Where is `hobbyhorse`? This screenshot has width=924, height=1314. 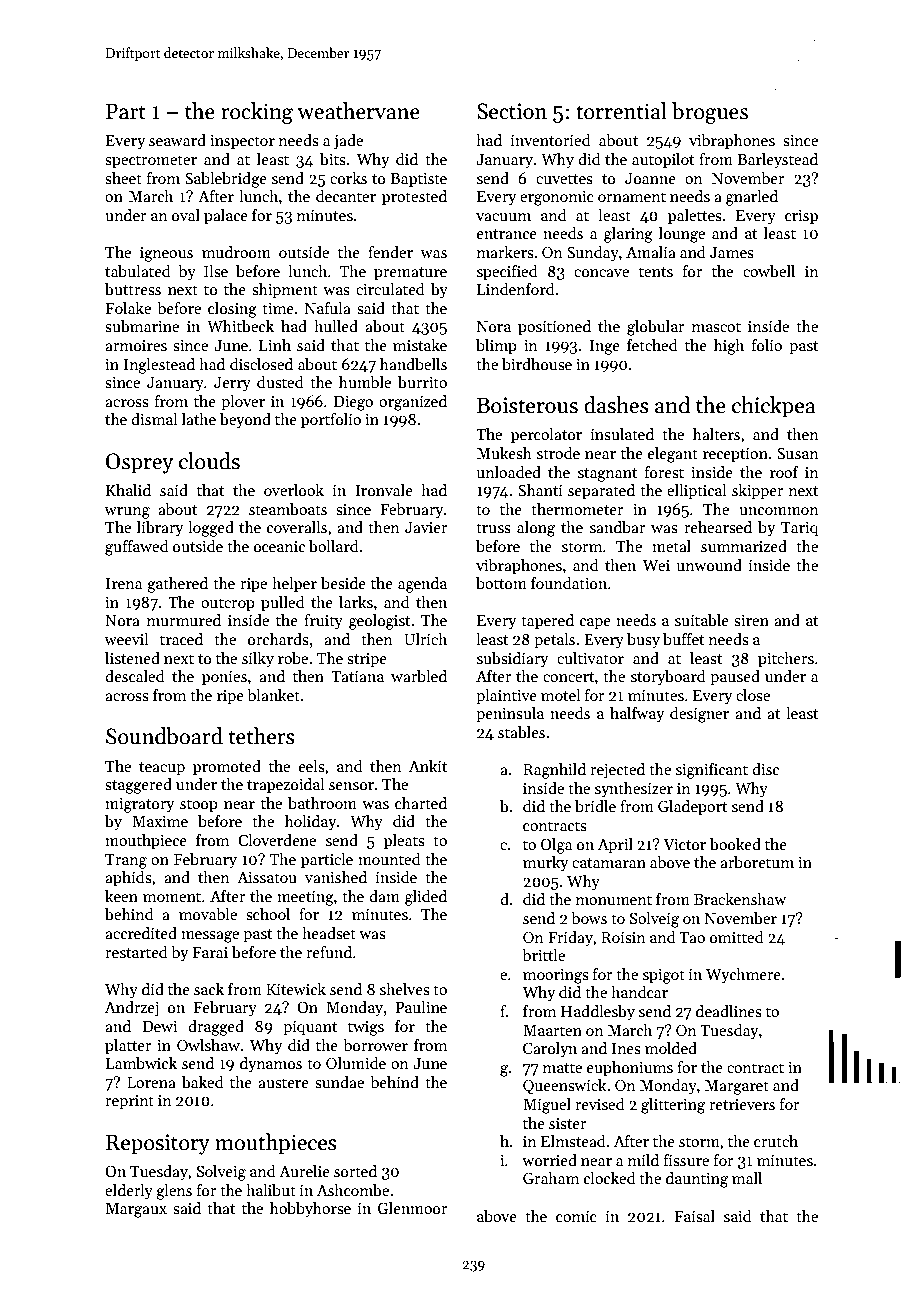 hobbyhorse is located at coordinates (310, 1210).
